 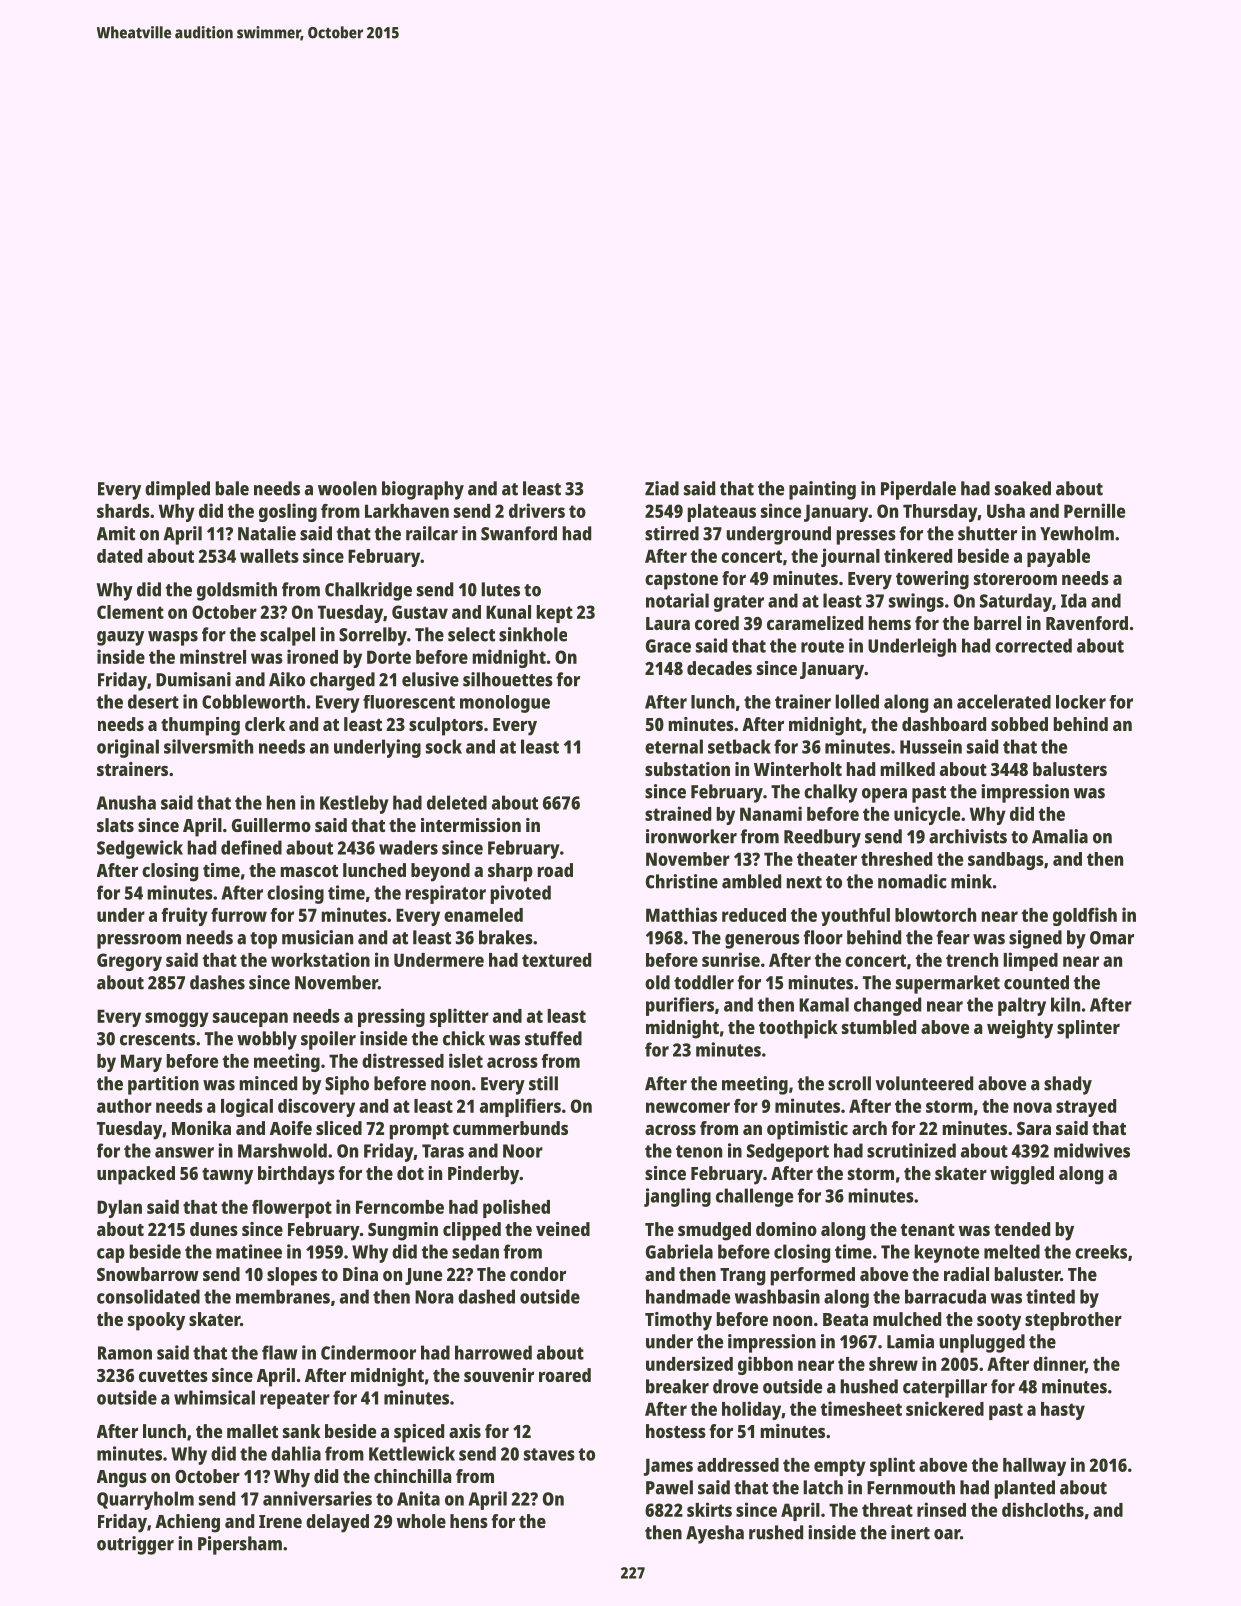 What do you see at coordinates (676, 1431) in the screenshot?
I see `hostess` at bounding box center [676, 1431].
